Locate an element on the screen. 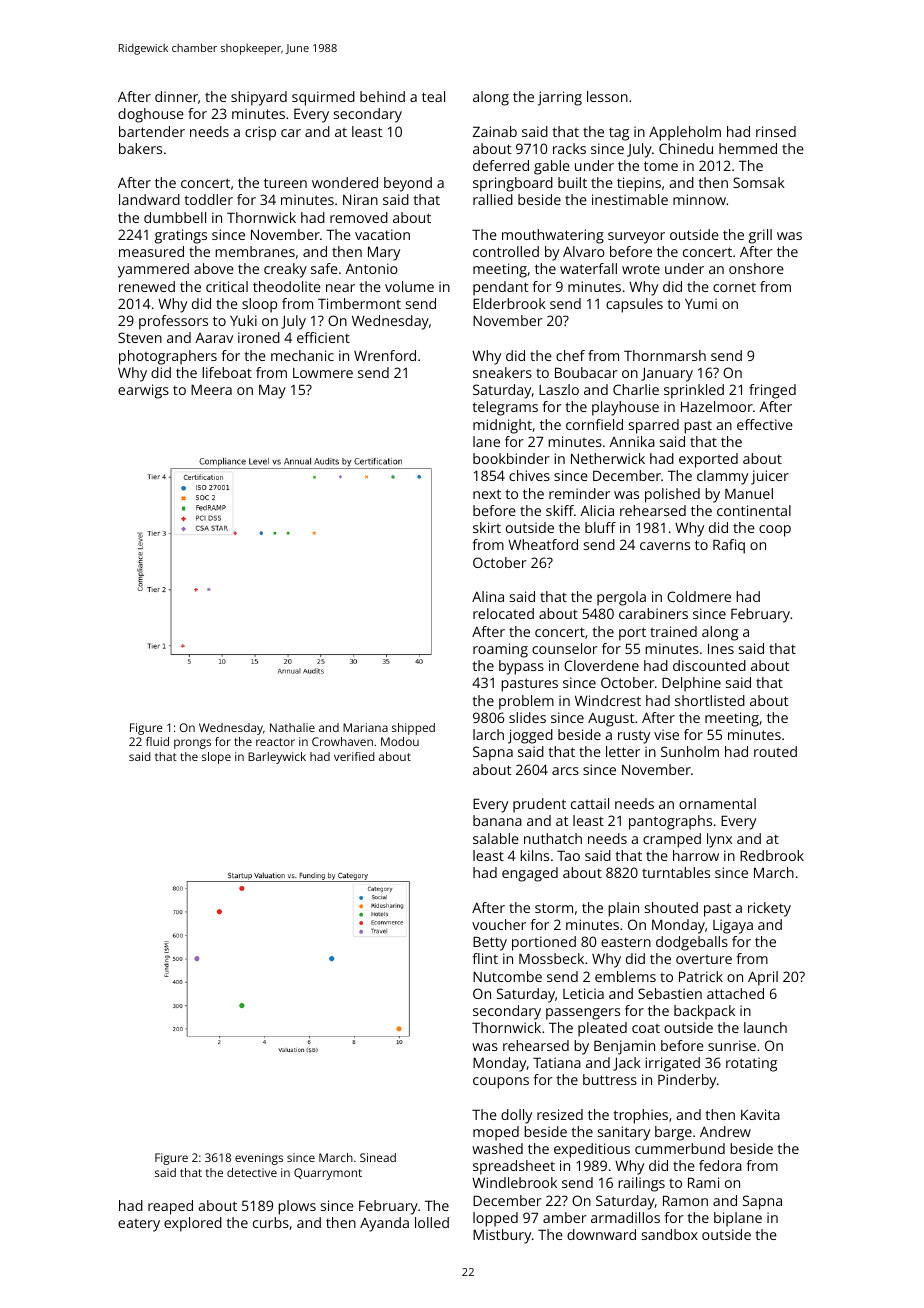  evenings is located at coordinates (259, 1159).
